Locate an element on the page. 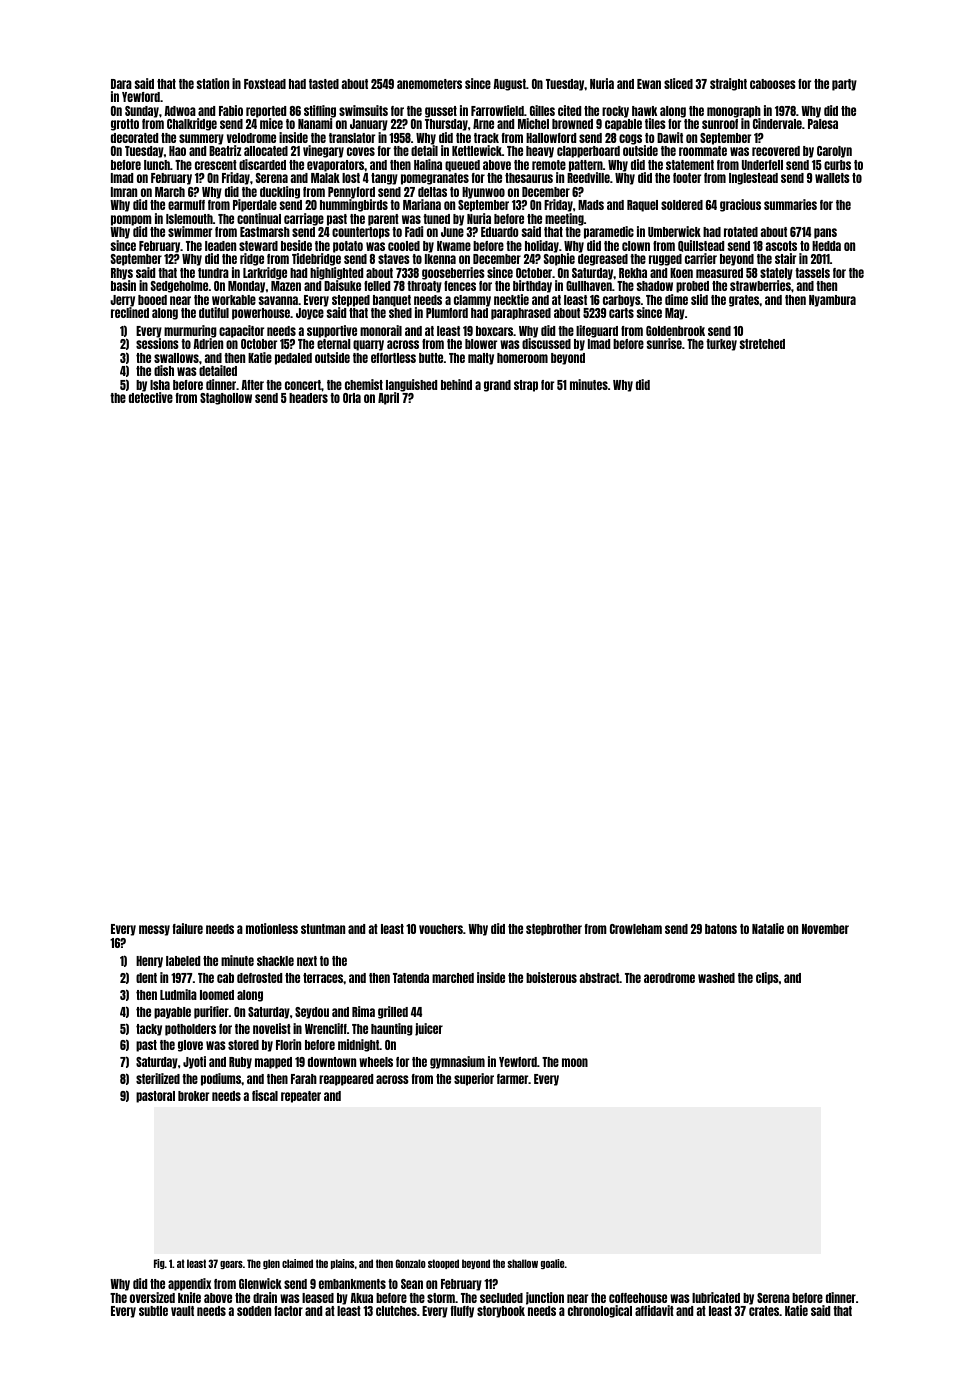 This document has height=1385, width=975. detective is located at coordinates (151, 397).
